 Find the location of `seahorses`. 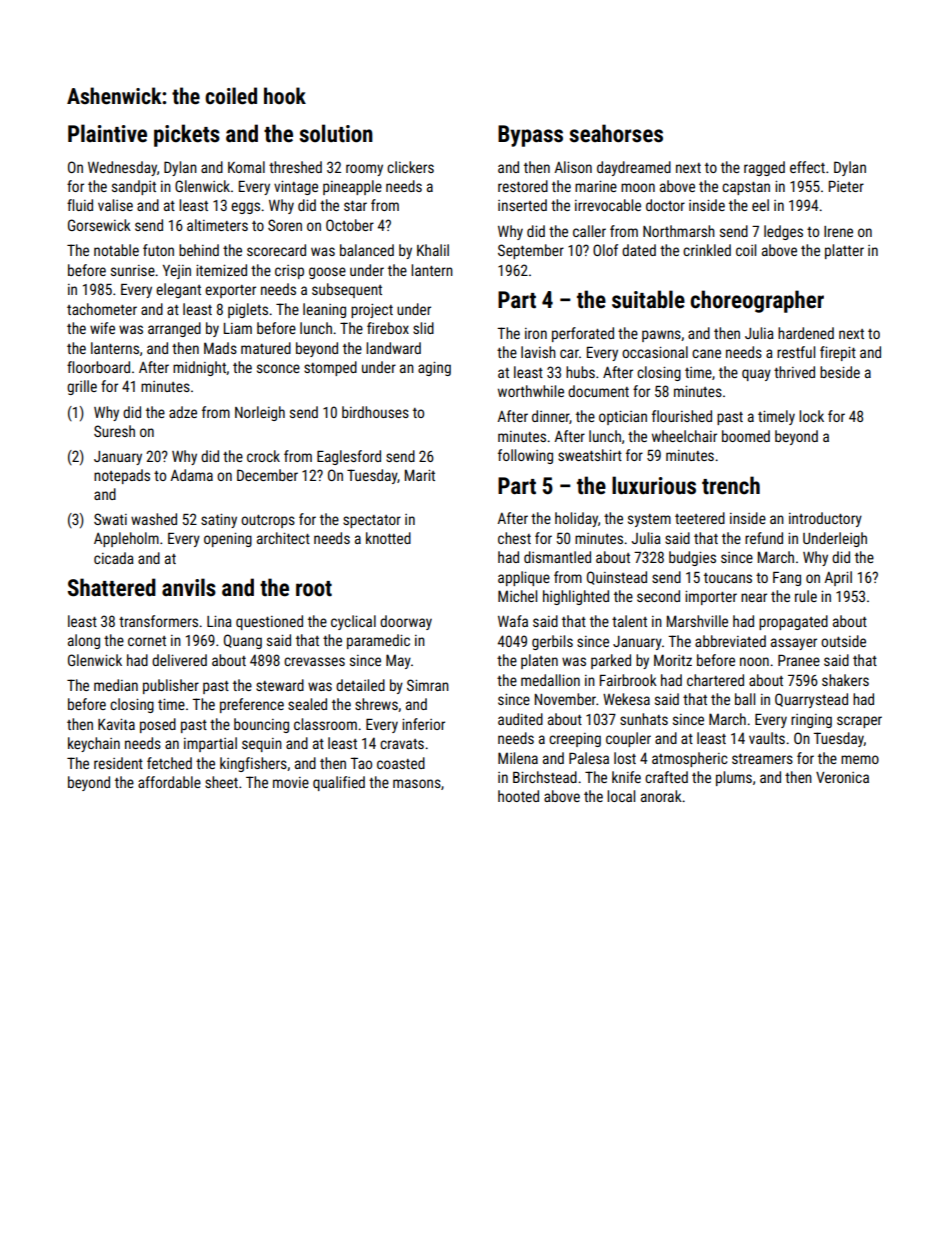

seahorses is located at coordinates (616, 133).
